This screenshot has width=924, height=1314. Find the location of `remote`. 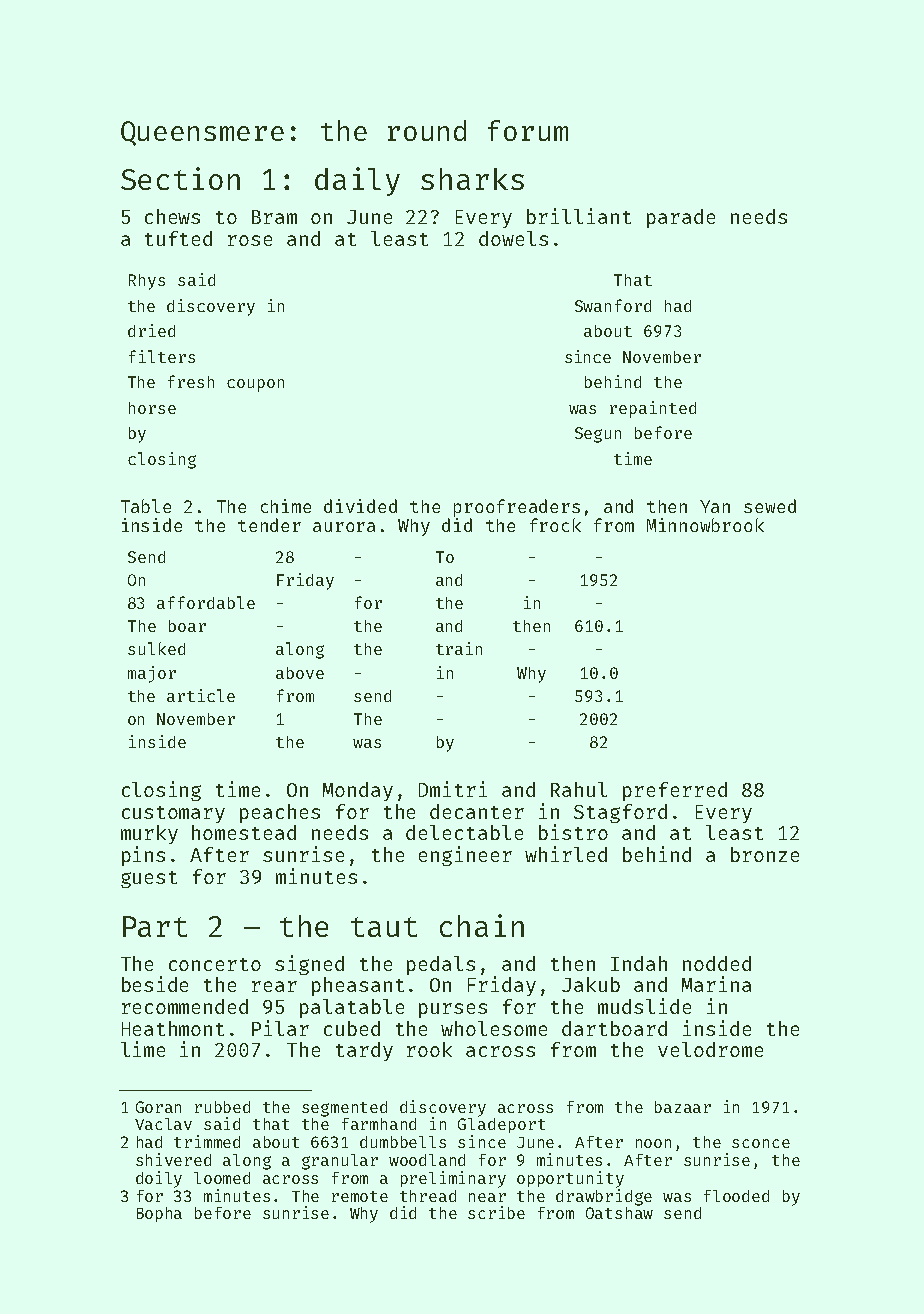

remote is located at coordinates (360, 1196).
